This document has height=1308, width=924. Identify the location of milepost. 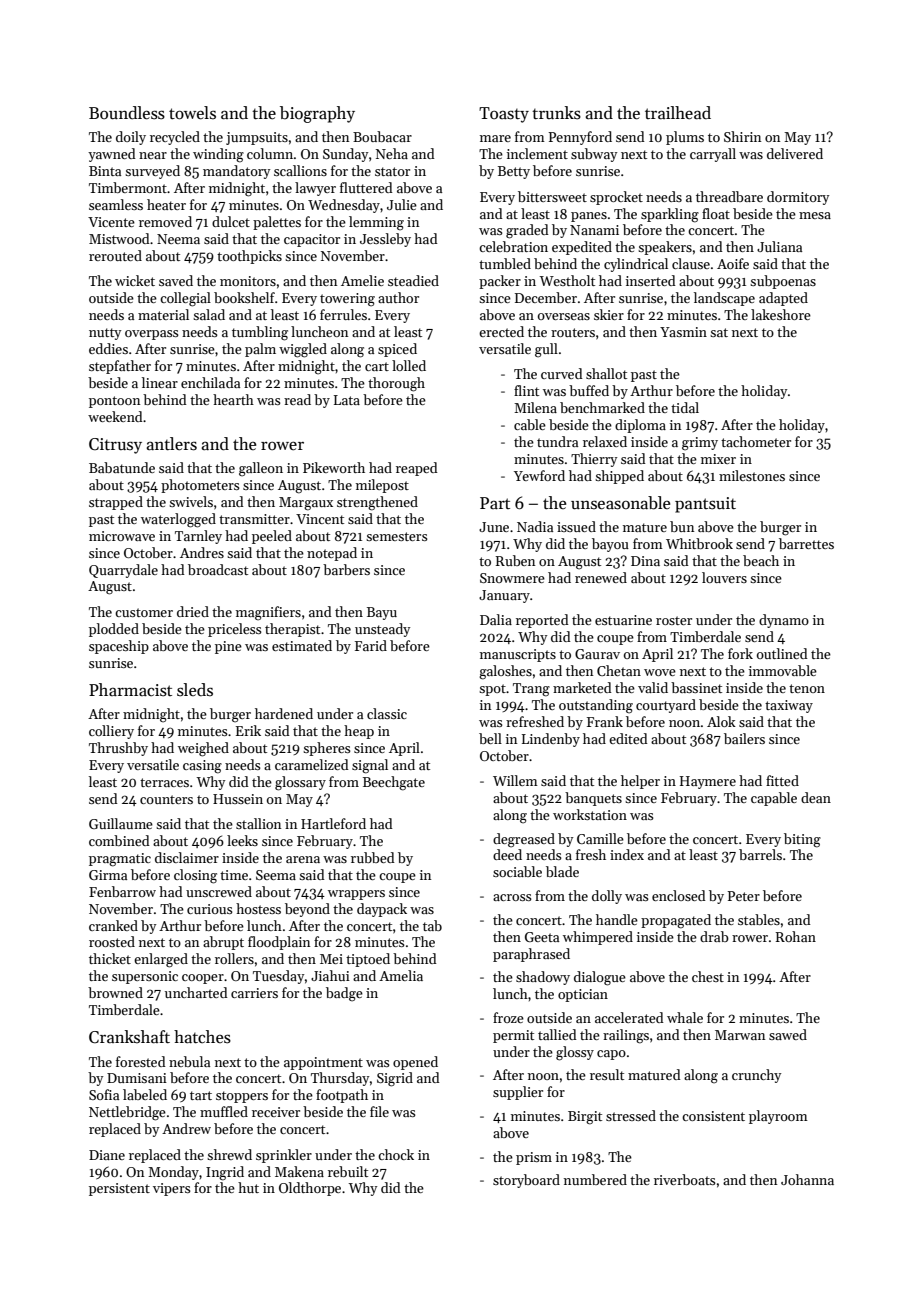
(382, 486).
